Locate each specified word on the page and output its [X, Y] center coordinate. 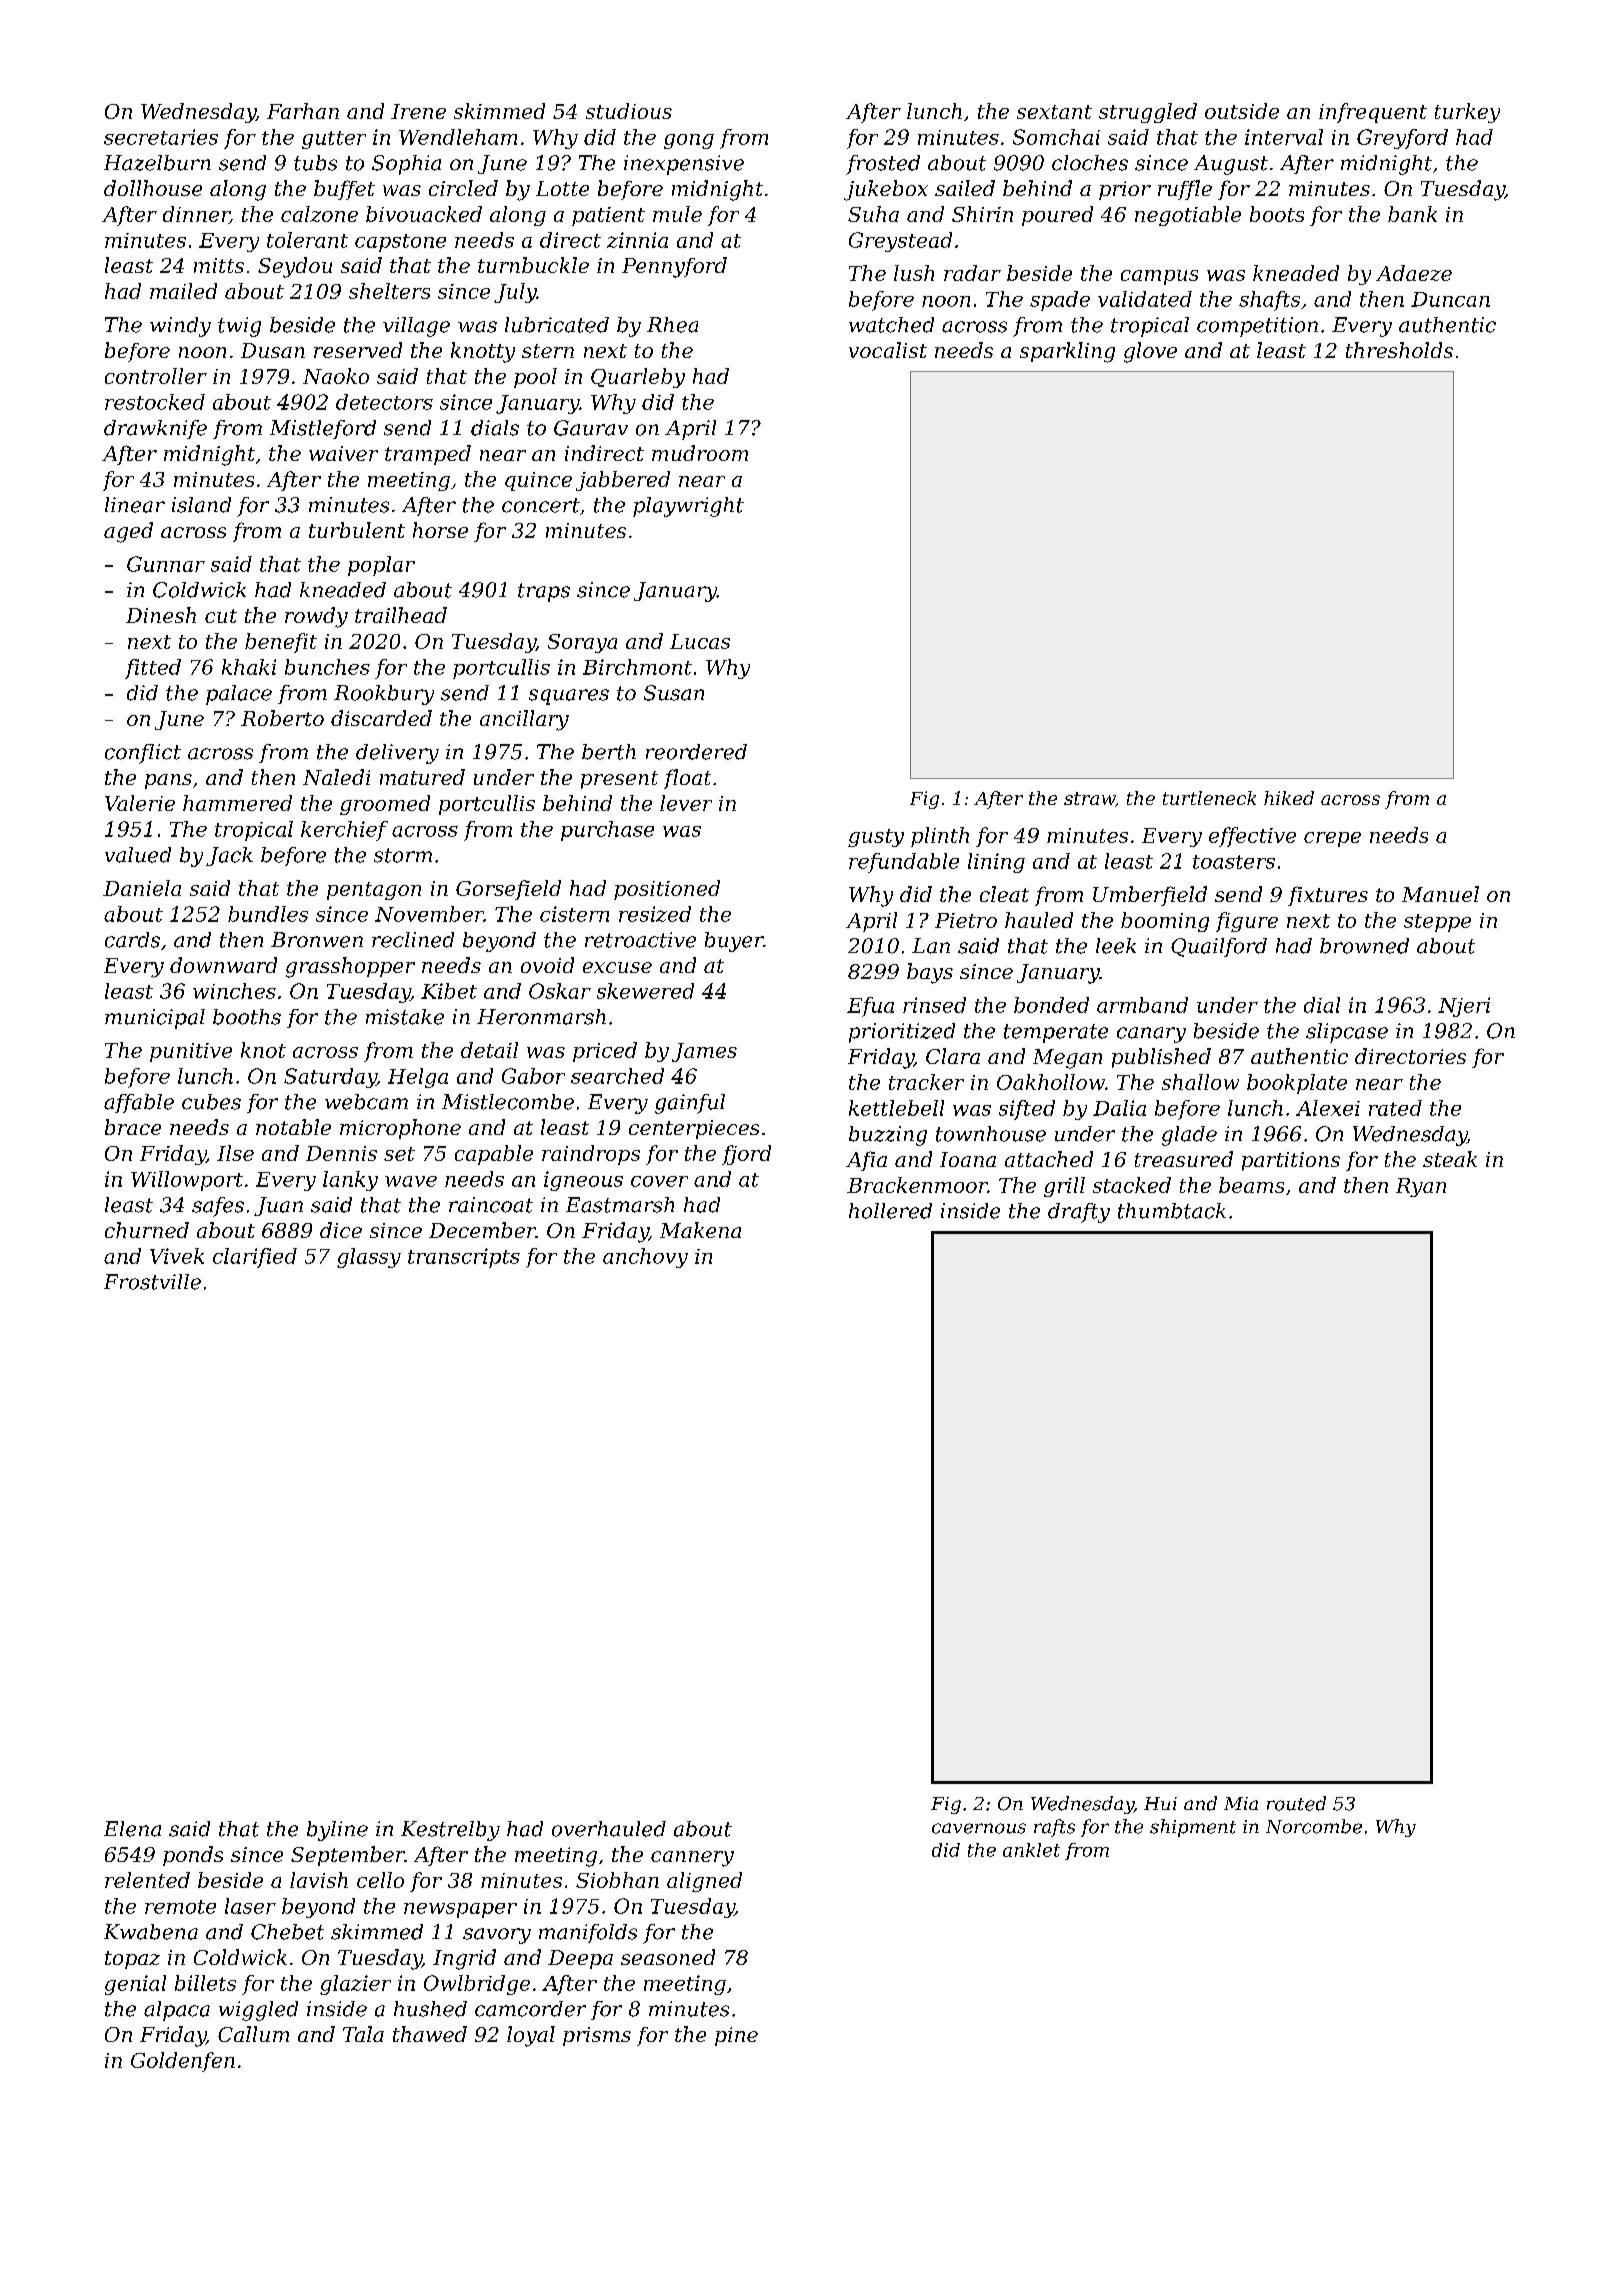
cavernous [979, 1828]
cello [380, 1880]
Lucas [700, 641]
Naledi [336, 777]
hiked [1289, 798]
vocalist [888, 350]
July [515, 293]
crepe [1332, 839]
